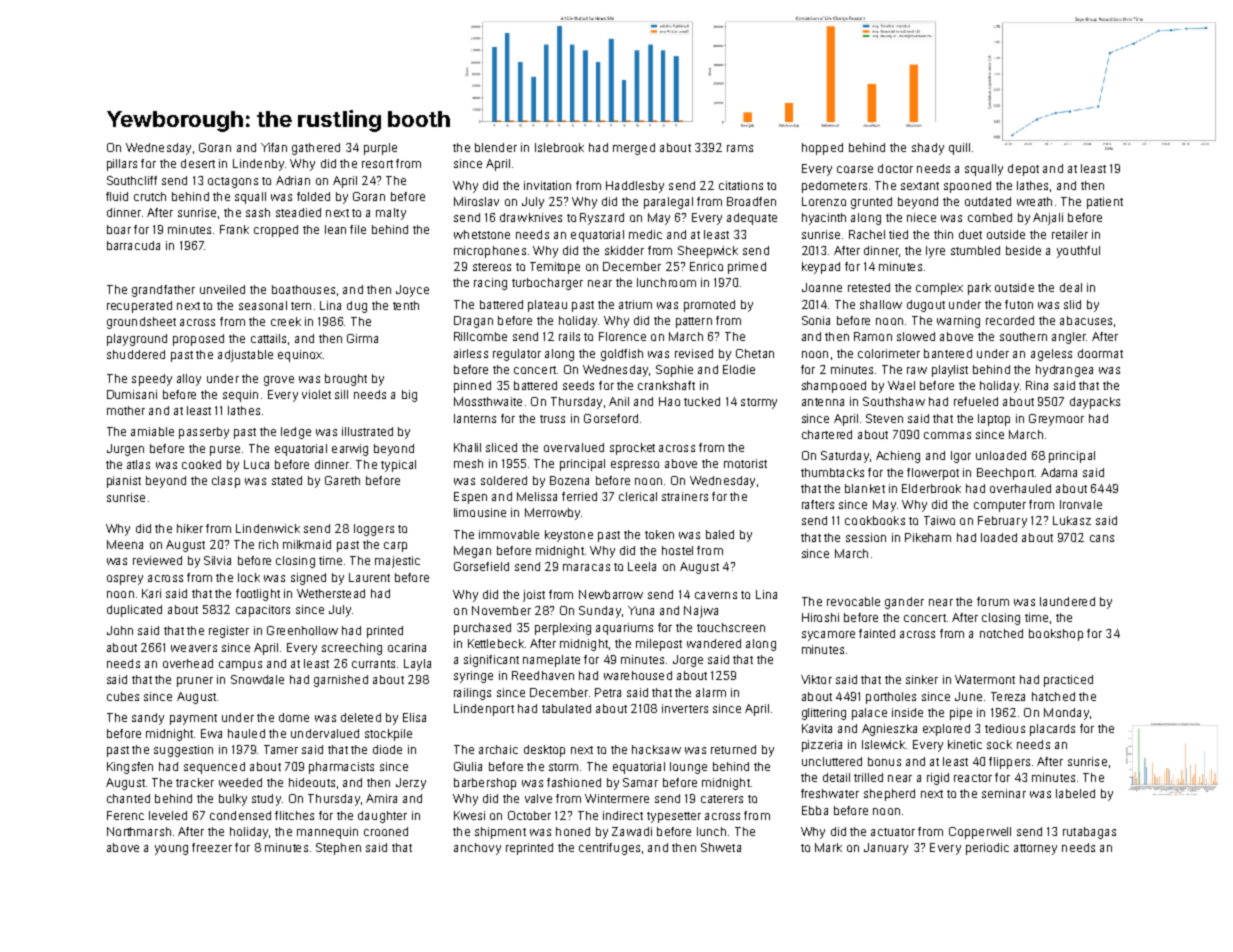 This screenshot has width=1233, height=952. Describe the element at coordinates (609, 849) in the screenshot. I see `centrifuges` at that location.
